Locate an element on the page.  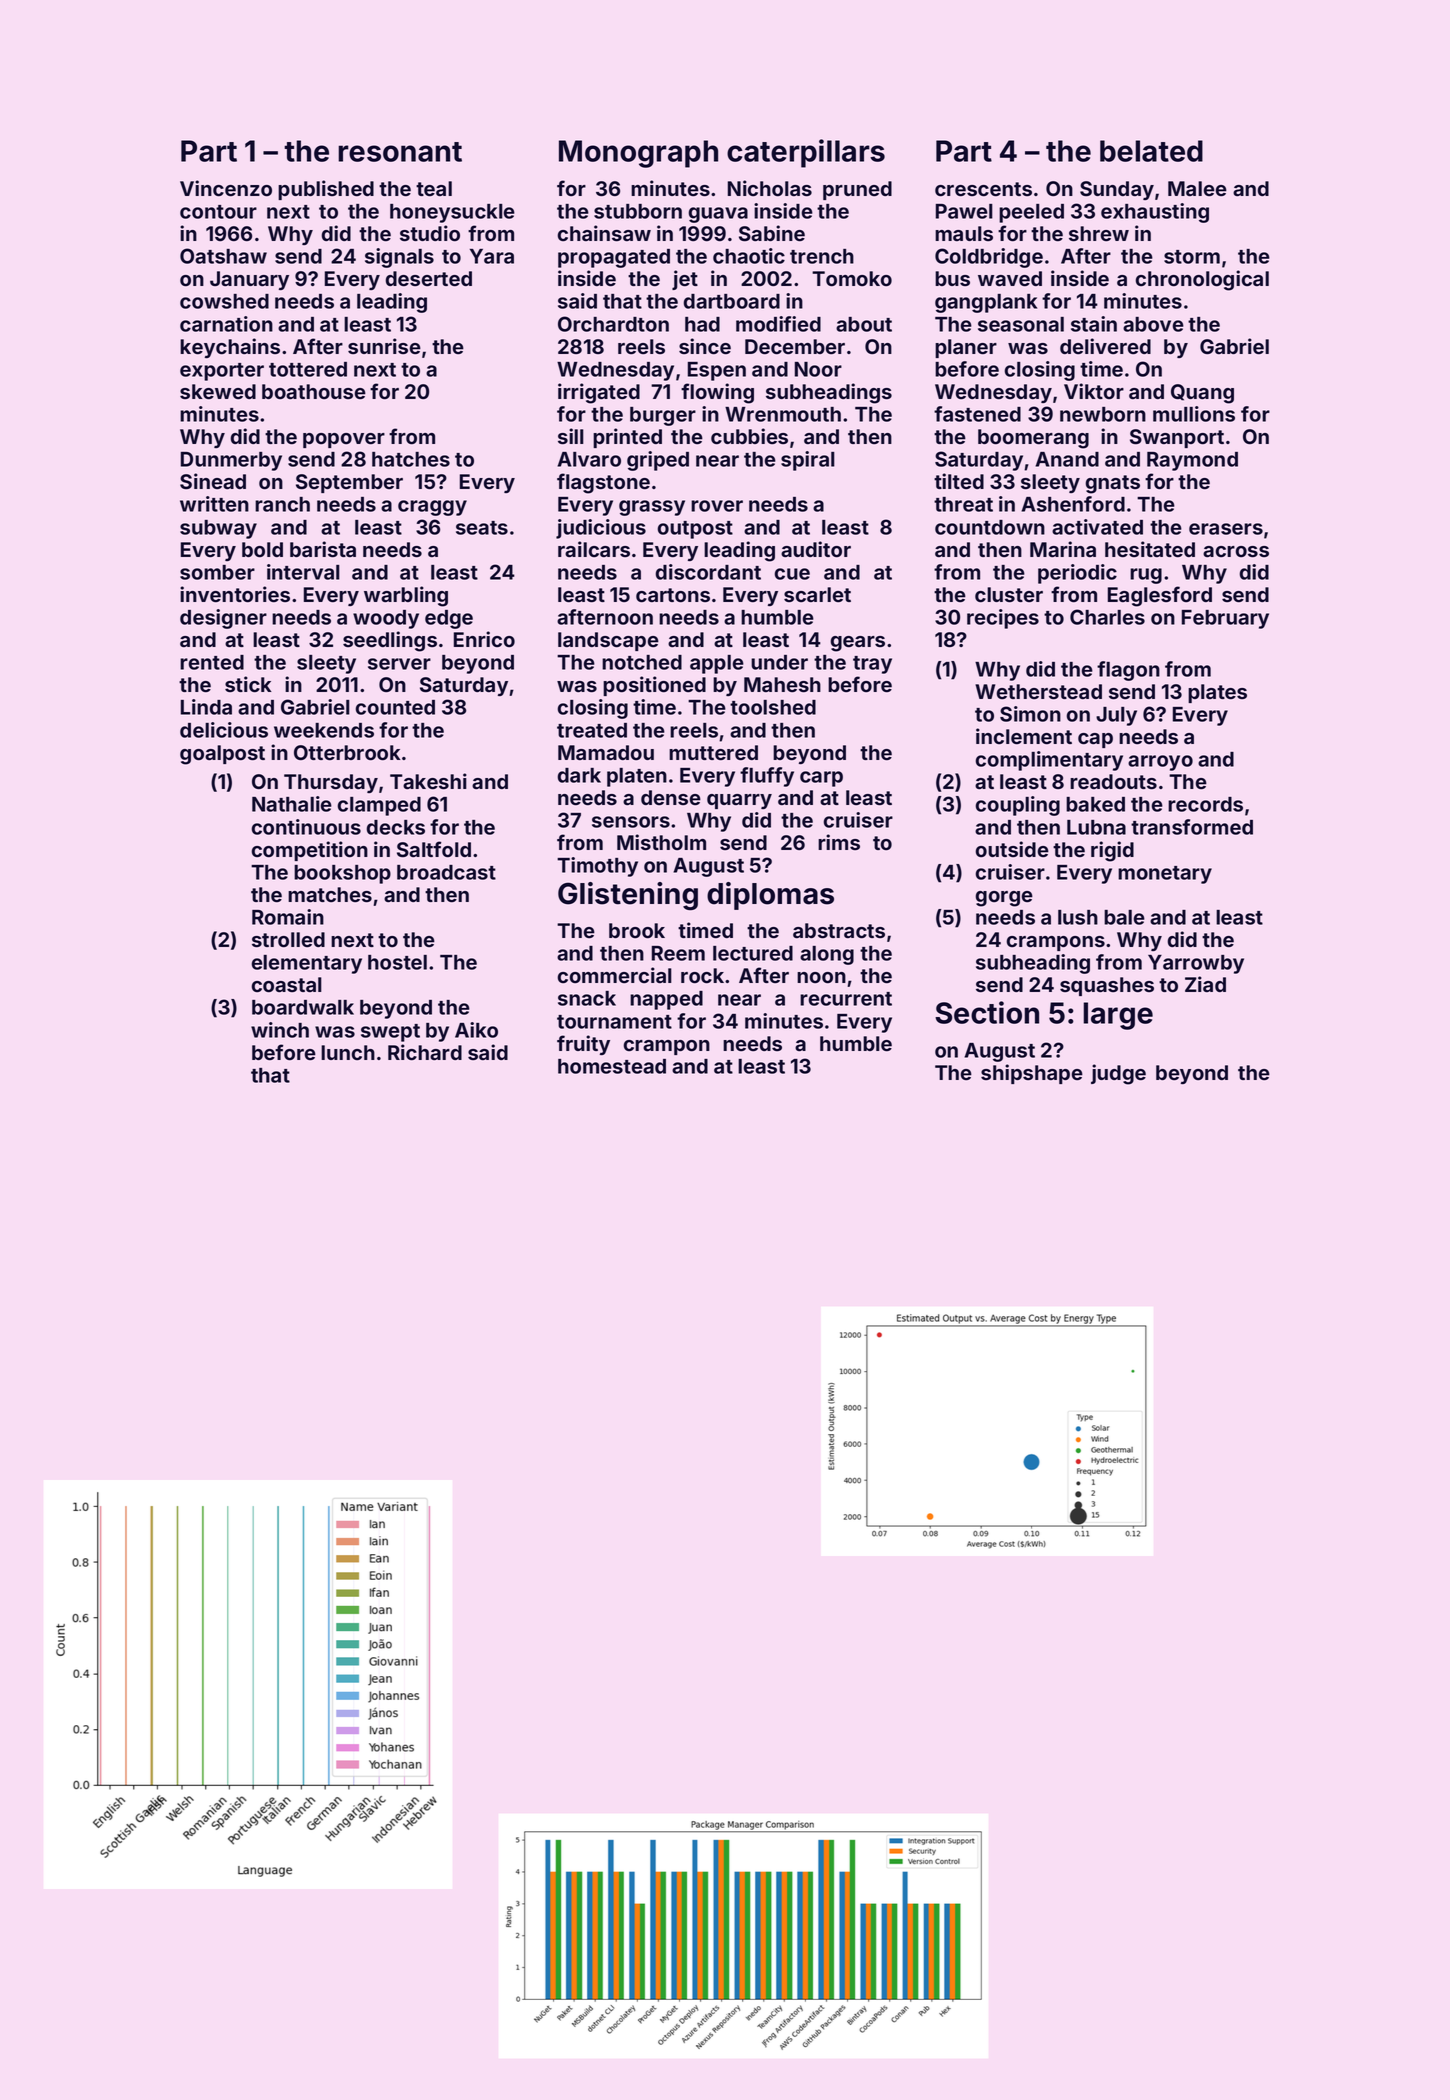
Oatshaw is located at coordinates (223, 256).
